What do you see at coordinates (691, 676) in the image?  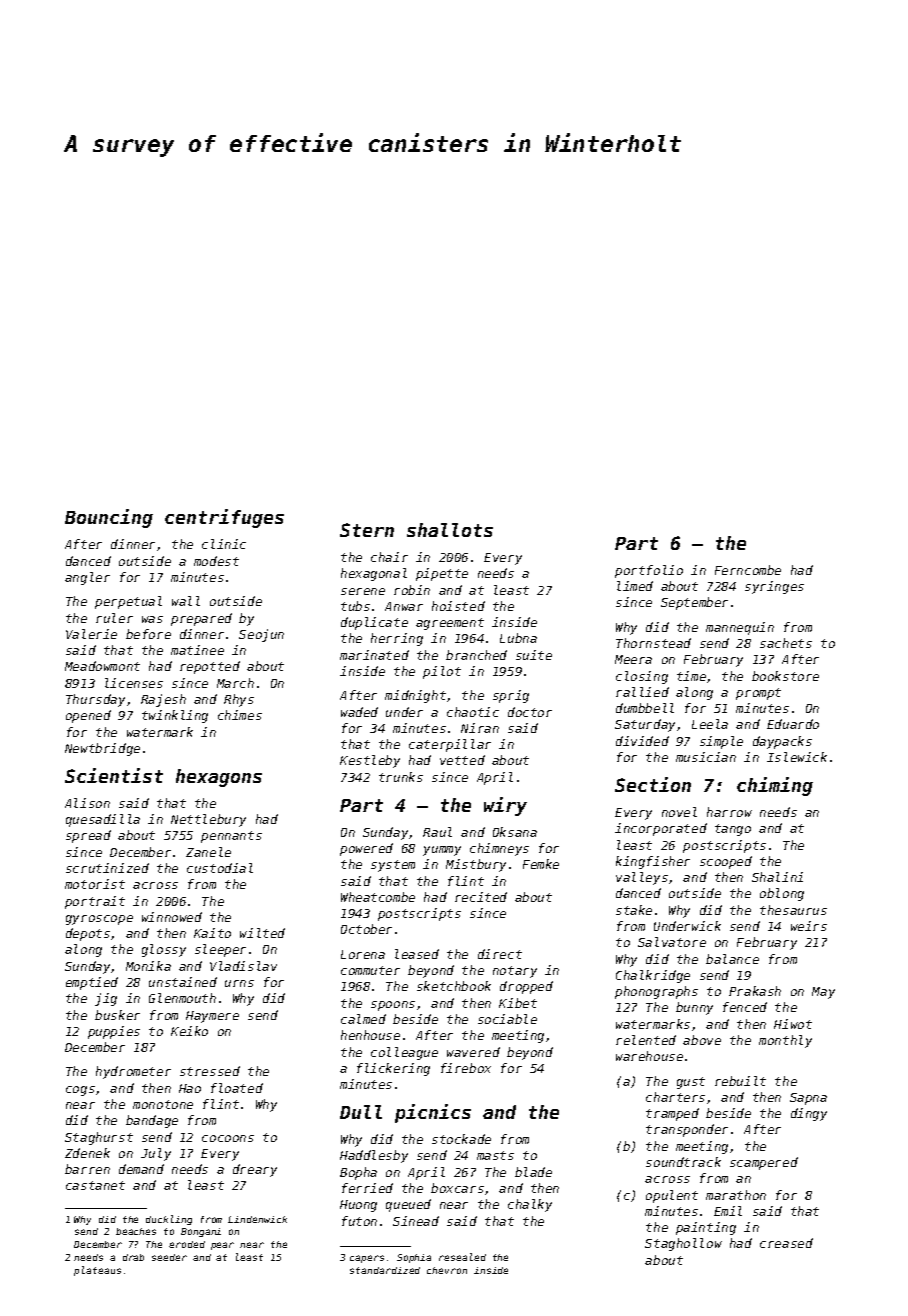 I see `time` at bounding box center [691, 676].
